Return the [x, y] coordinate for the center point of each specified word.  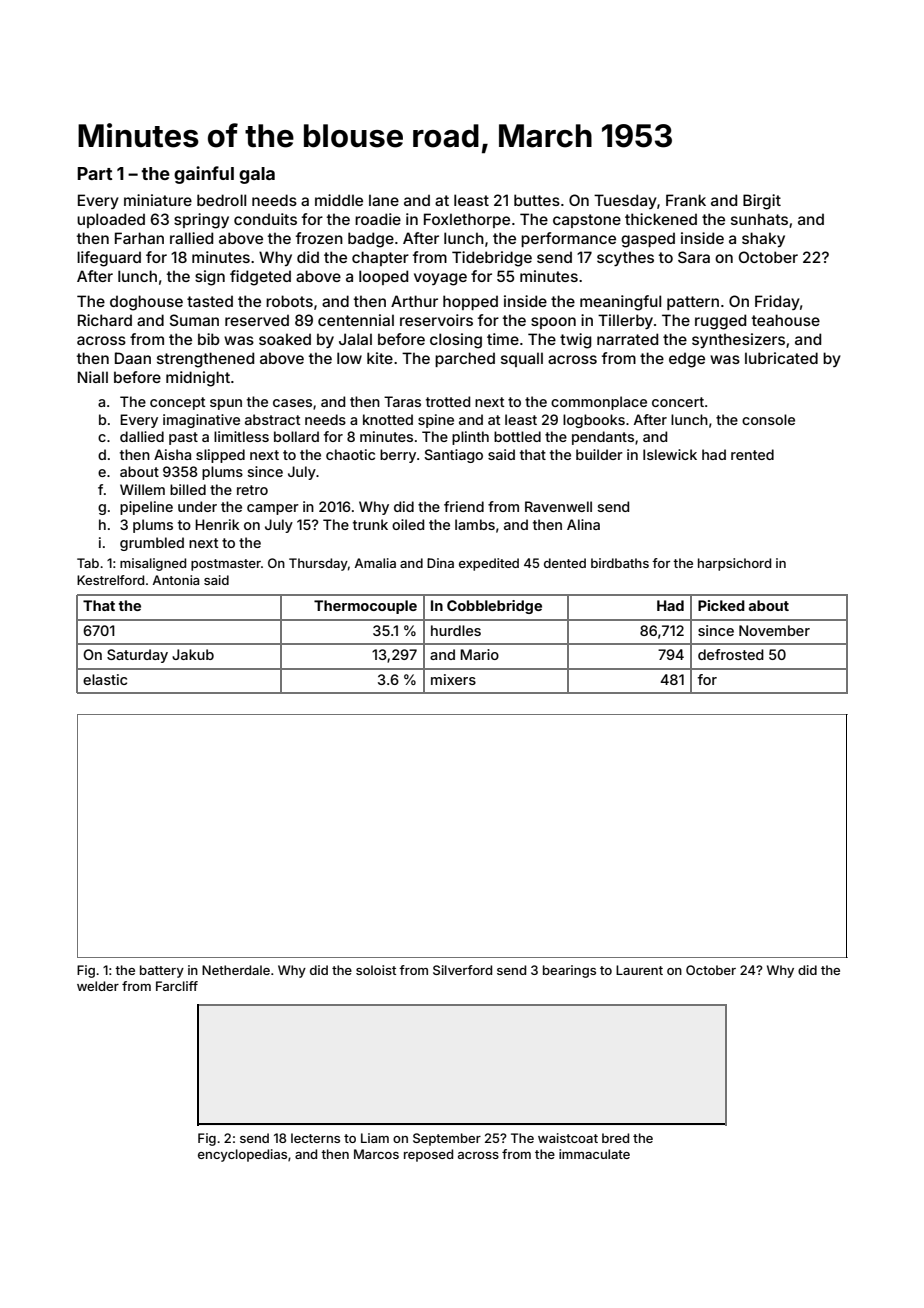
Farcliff [177, 986]
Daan [133, 358]
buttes [537, 200]
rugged [720, 322]
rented [752, 454]
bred [615, 1138]
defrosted [731, 654]
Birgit [762, 202]
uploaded [111, 220]
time [503, 339]
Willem [142, 489]
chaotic [350, 454]
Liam [375, 1138]
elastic [105, 679]
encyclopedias [242, 1155]
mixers [453, 679]
